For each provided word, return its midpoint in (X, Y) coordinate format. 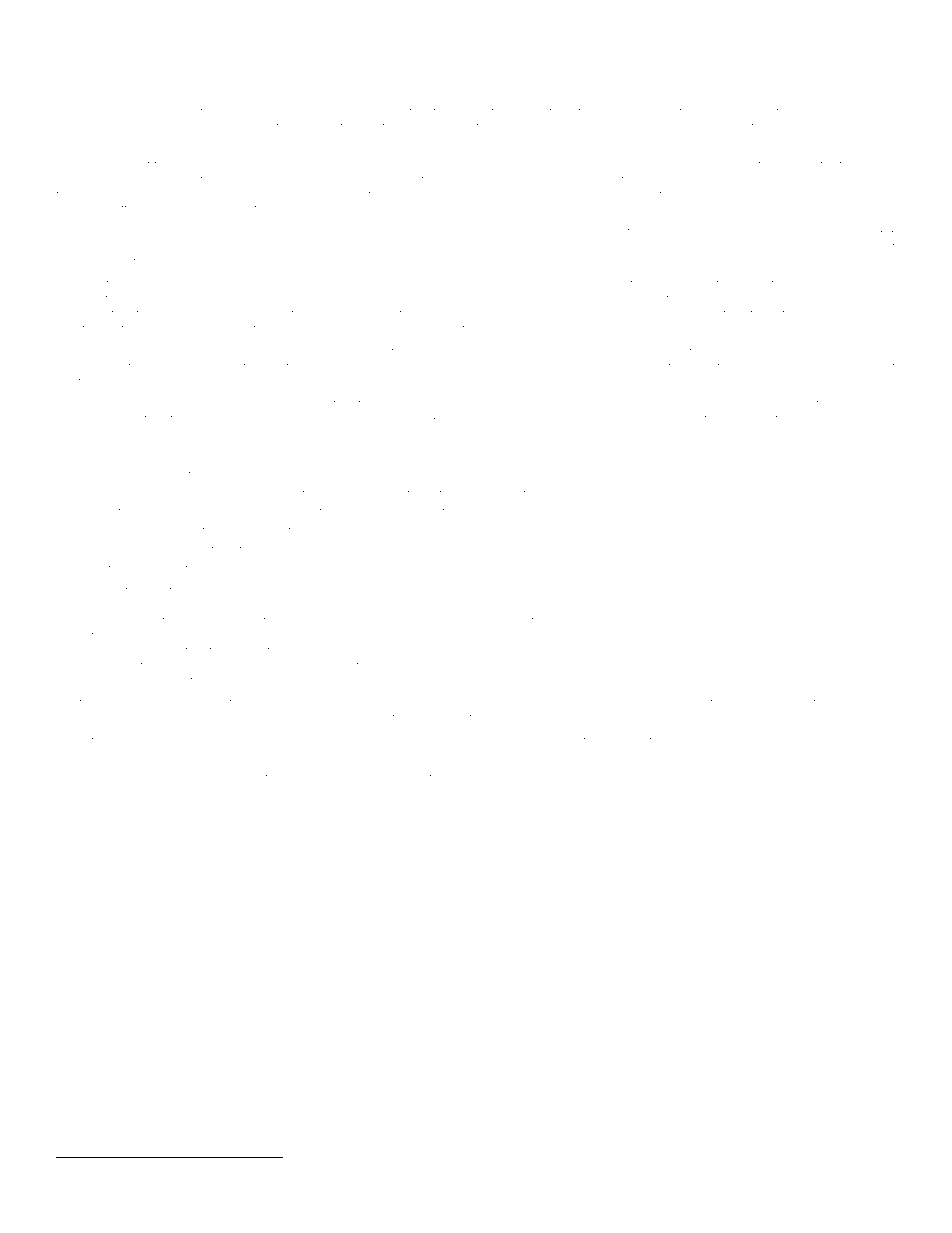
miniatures (867, 180)
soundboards (641, 703)
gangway (81, 720)
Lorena (372, 112)
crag (295, 1192)
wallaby (624, 743)
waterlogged (457, 495)
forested (756, 351)
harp (68, 90)
